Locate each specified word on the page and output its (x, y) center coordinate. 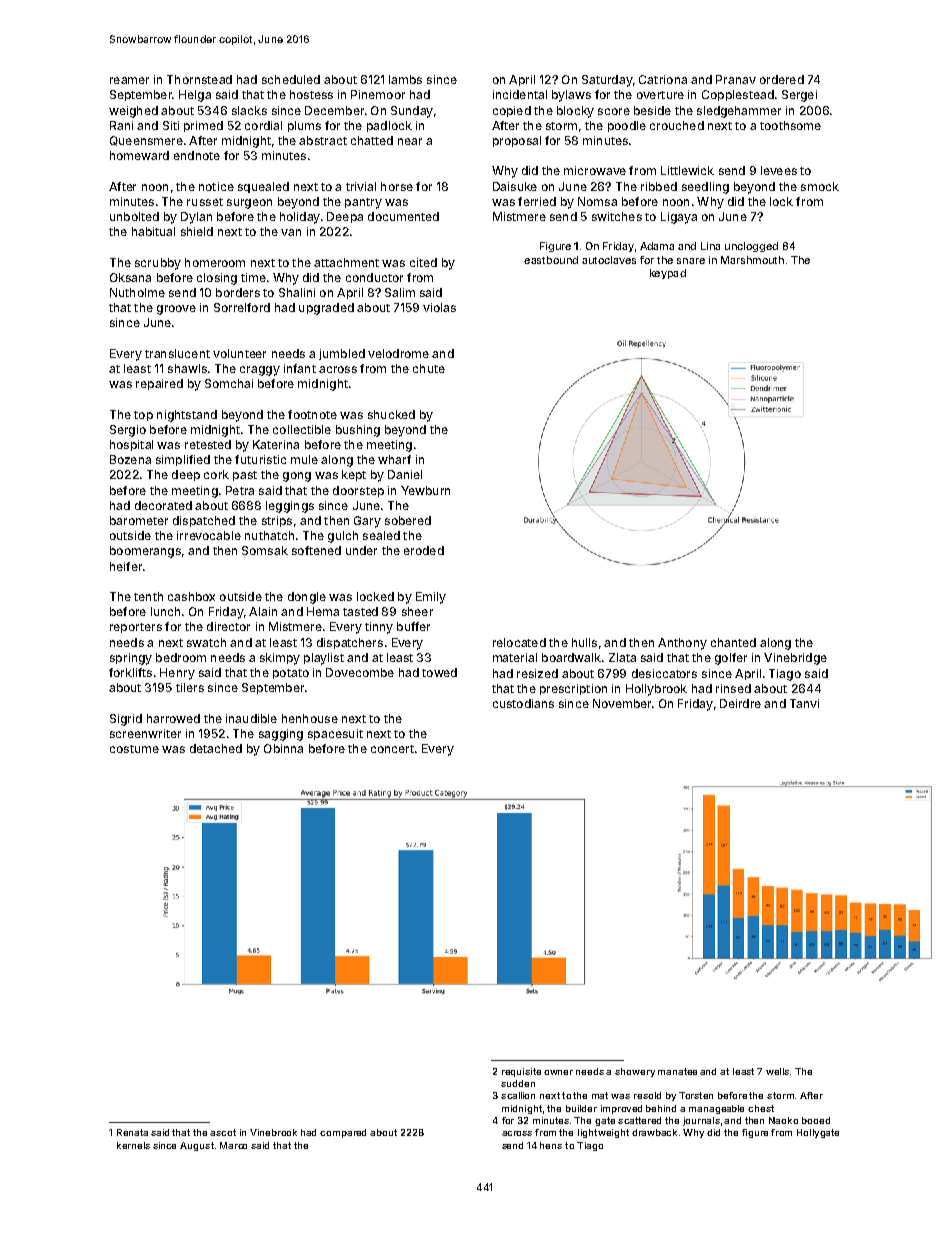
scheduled (291, 79)
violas (439, 307)
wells (777, 1071)
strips (277, 521)
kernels (133, 1145)
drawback (654, 1132)
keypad (668, 274)
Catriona (663, 79)
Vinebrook (273, 1132)
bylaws (571, 96)
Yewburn (425, 490)
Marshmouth (752, 260)
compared (343, 1133)
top (143, 416)
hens (551, 1145)
